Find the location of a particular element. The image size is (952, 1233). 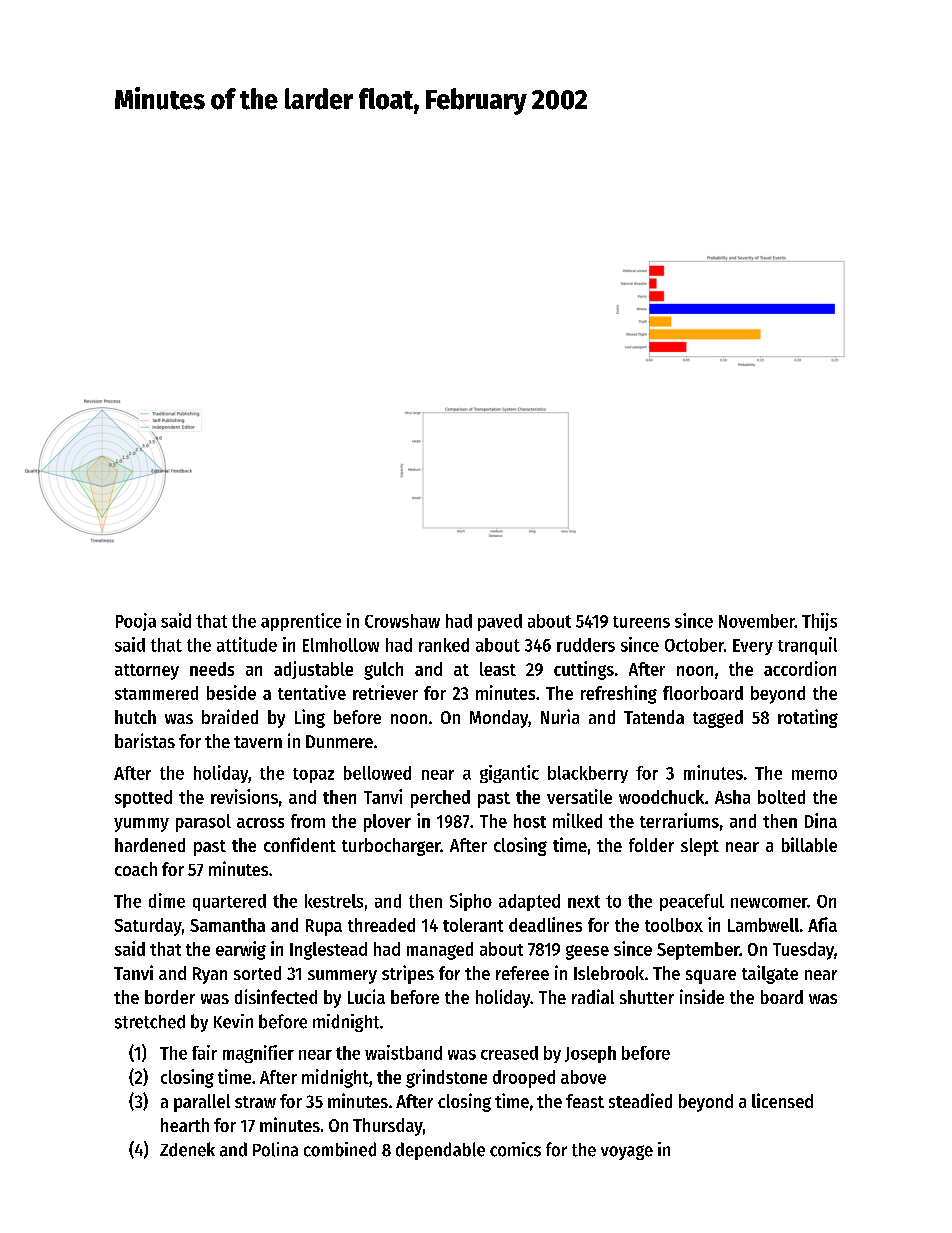

refreshing is located at coordinates (619, 694).
